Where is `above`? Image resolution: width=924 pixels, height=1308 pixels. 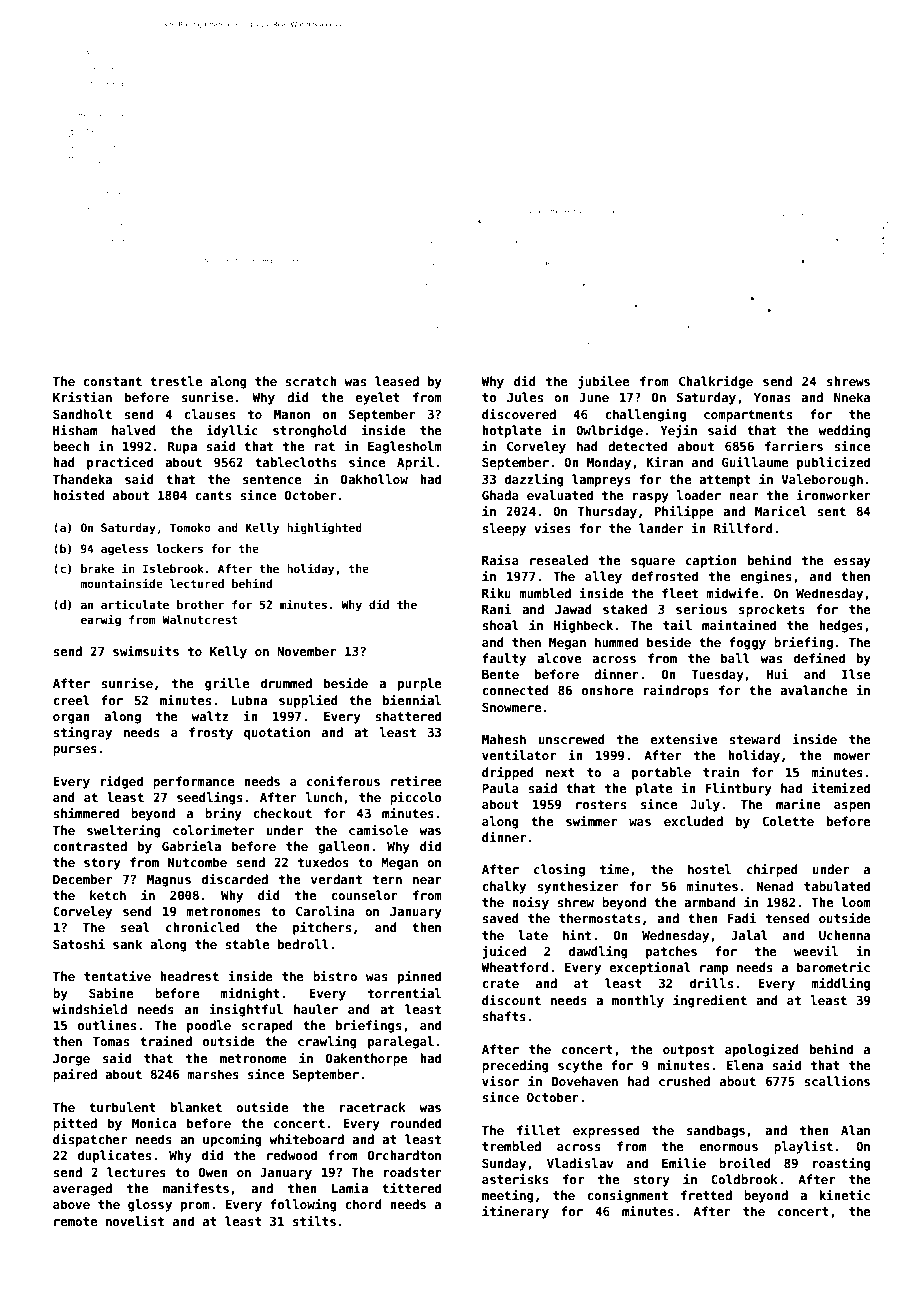
above is located at coordinates (71, 1204).
